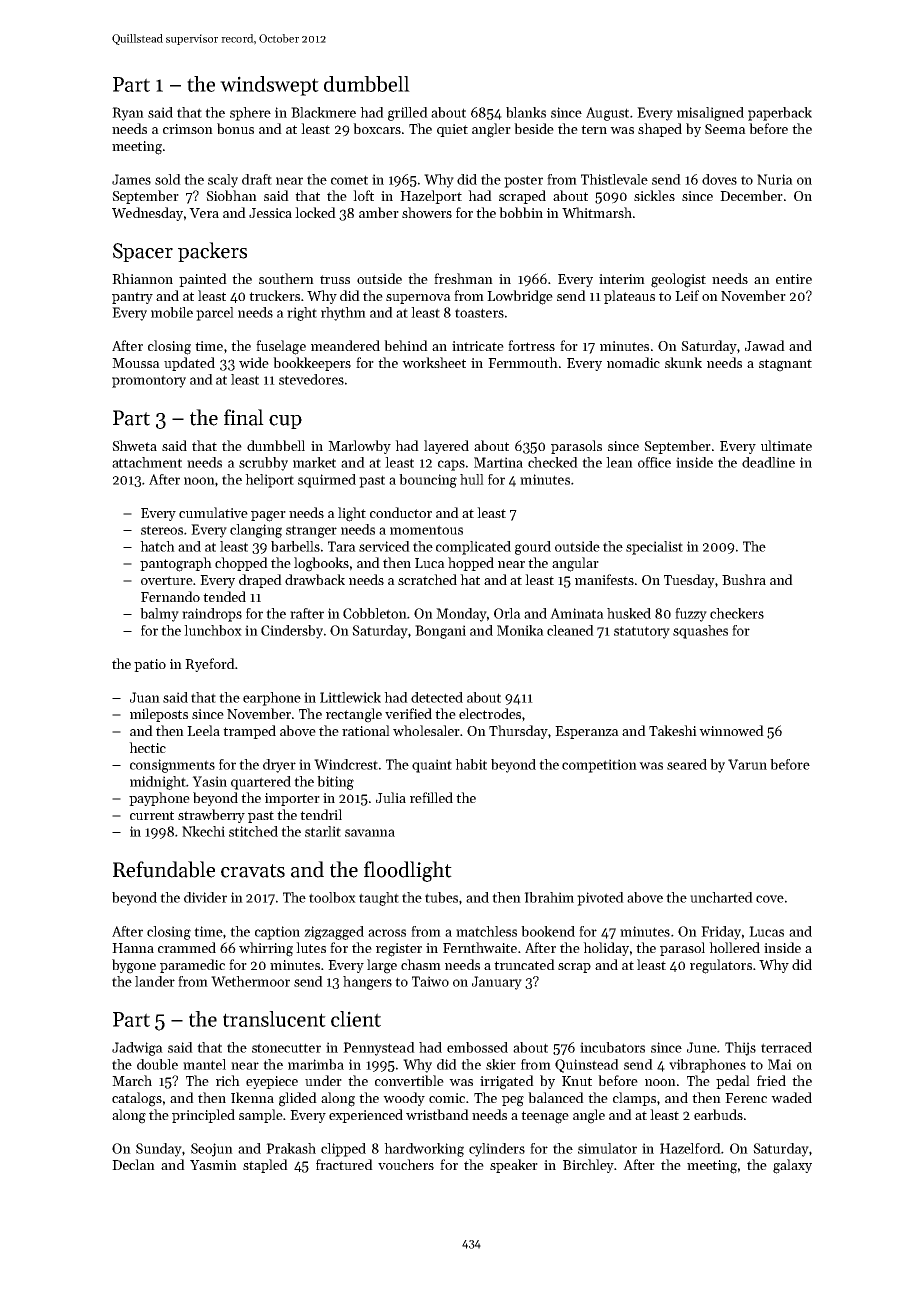 The height and width of the image is (1308, 924). I want to click on grilled, so click(408, 114).
